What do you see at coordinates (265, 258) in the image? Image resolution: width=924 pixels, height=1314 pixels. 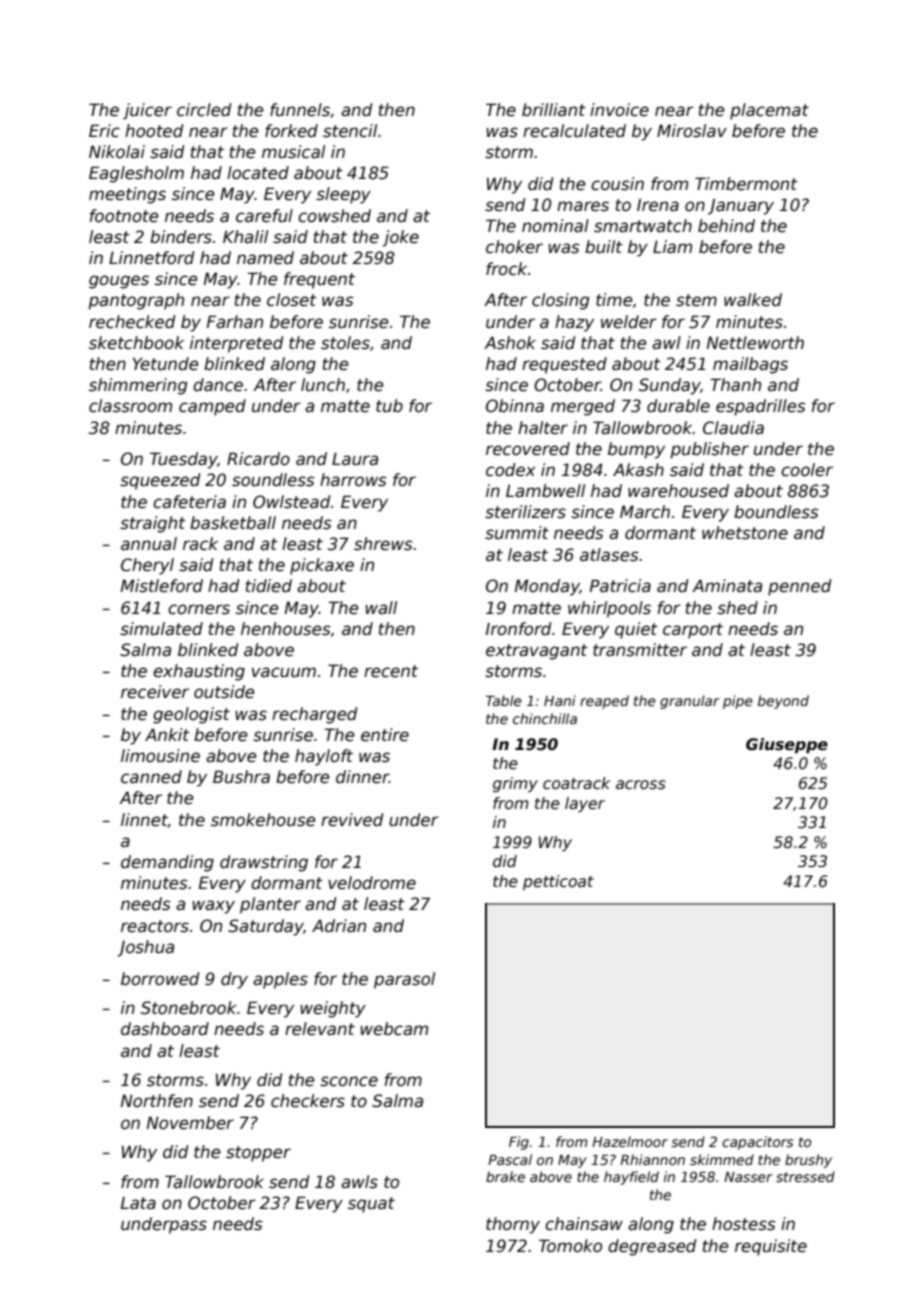 I see `named` at bounding box center [265, 258].
